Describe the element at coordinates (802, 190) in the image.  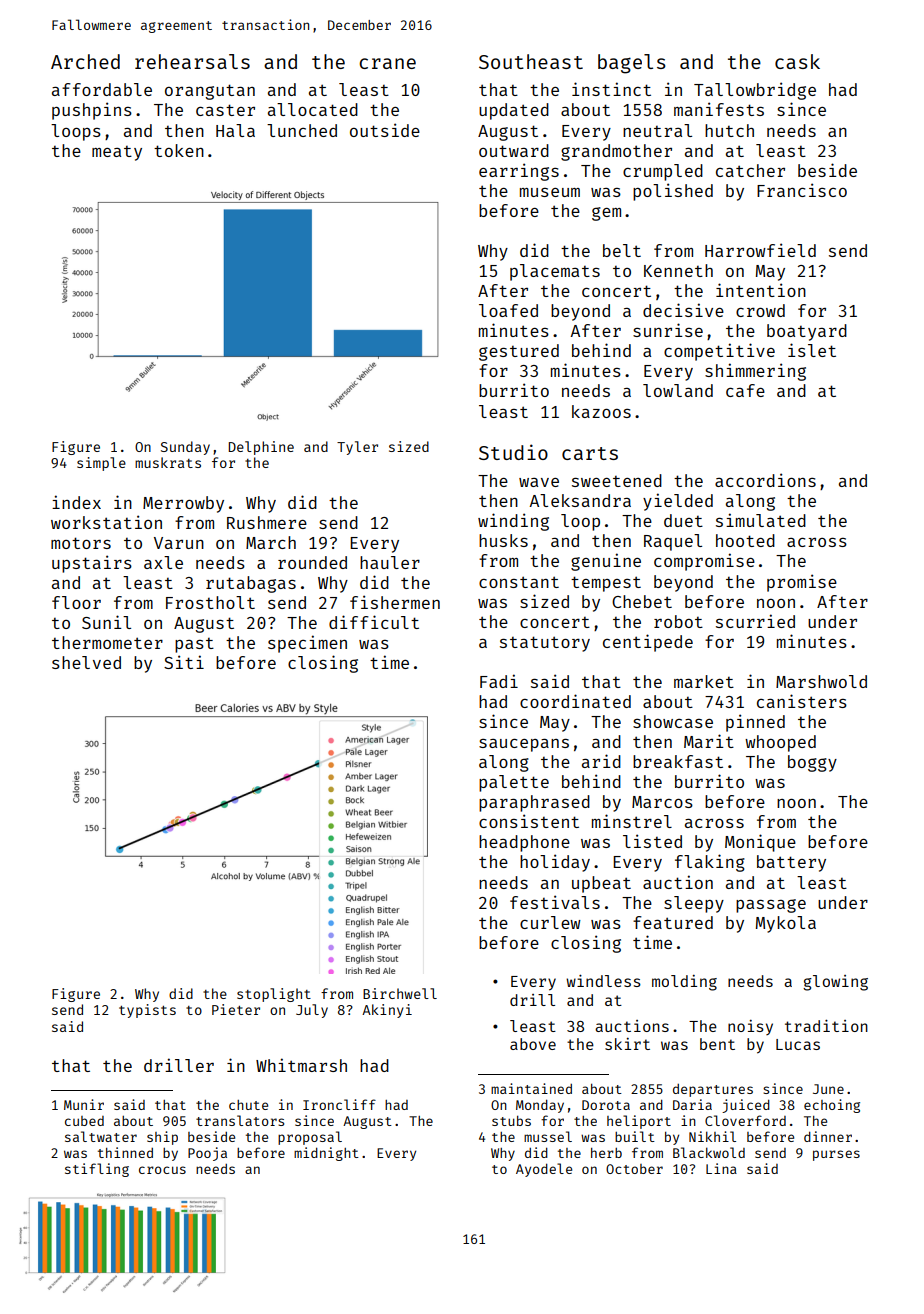
I see `Francisco` at that location.
